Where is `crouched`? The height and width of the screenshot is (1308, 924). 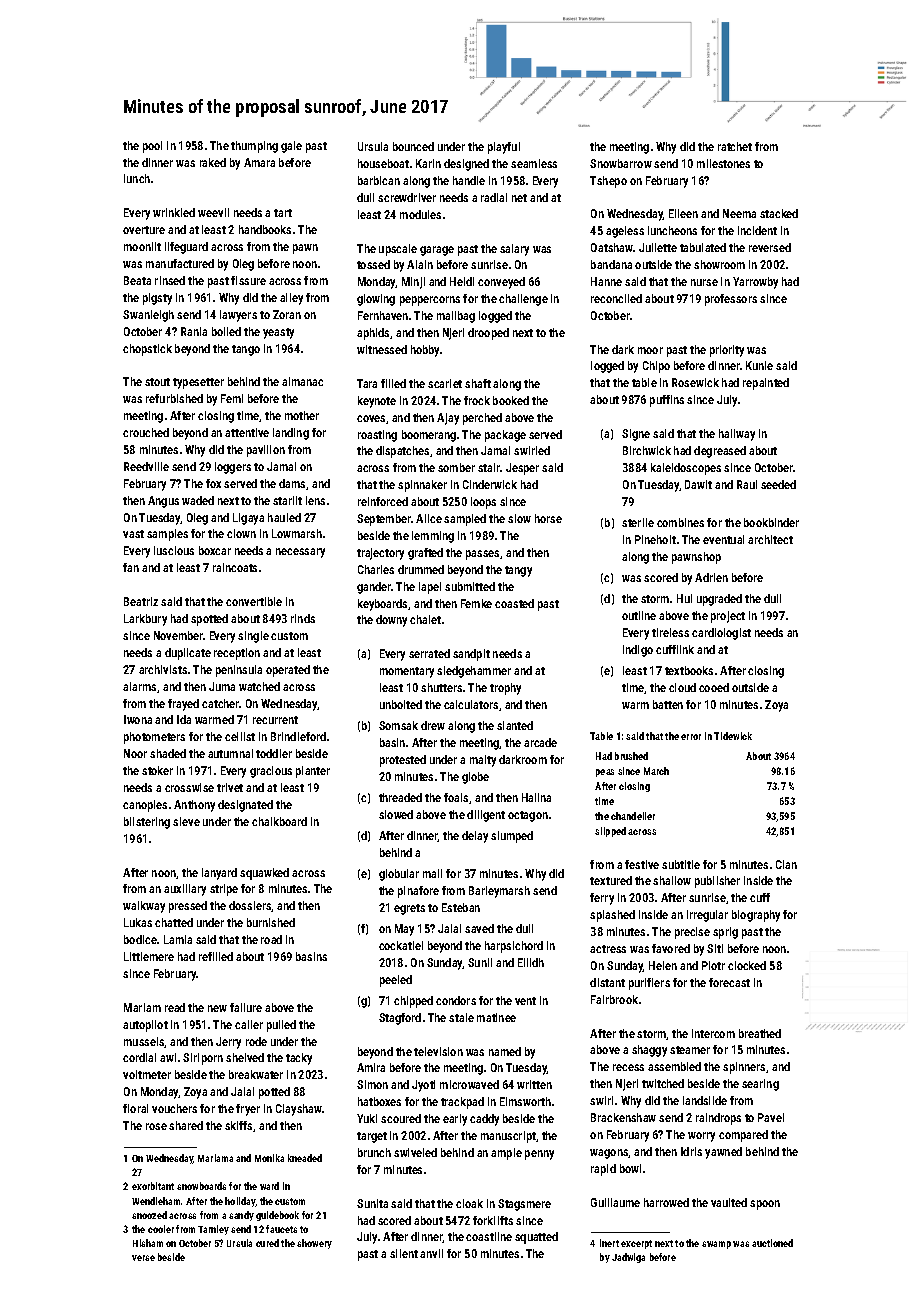 crouched is located at coordinates (146, 432).
